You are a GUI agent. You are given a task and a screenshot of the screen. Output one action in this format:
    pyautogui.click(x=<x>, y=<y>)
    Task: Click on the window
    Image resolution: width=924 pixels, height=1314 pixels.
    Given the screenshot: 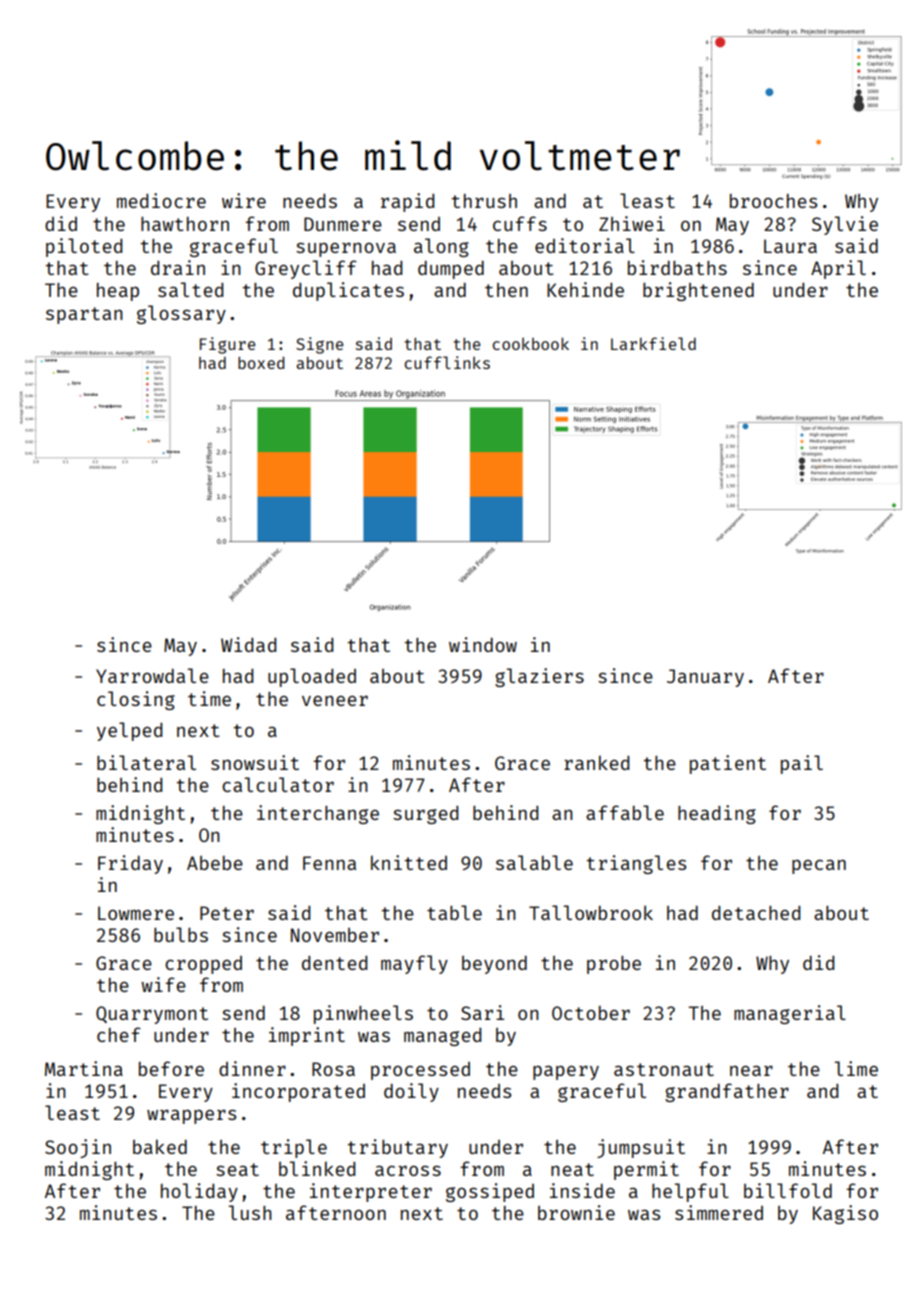 What is the action you would take?
    pyautogui.click(x=483, y=644)
